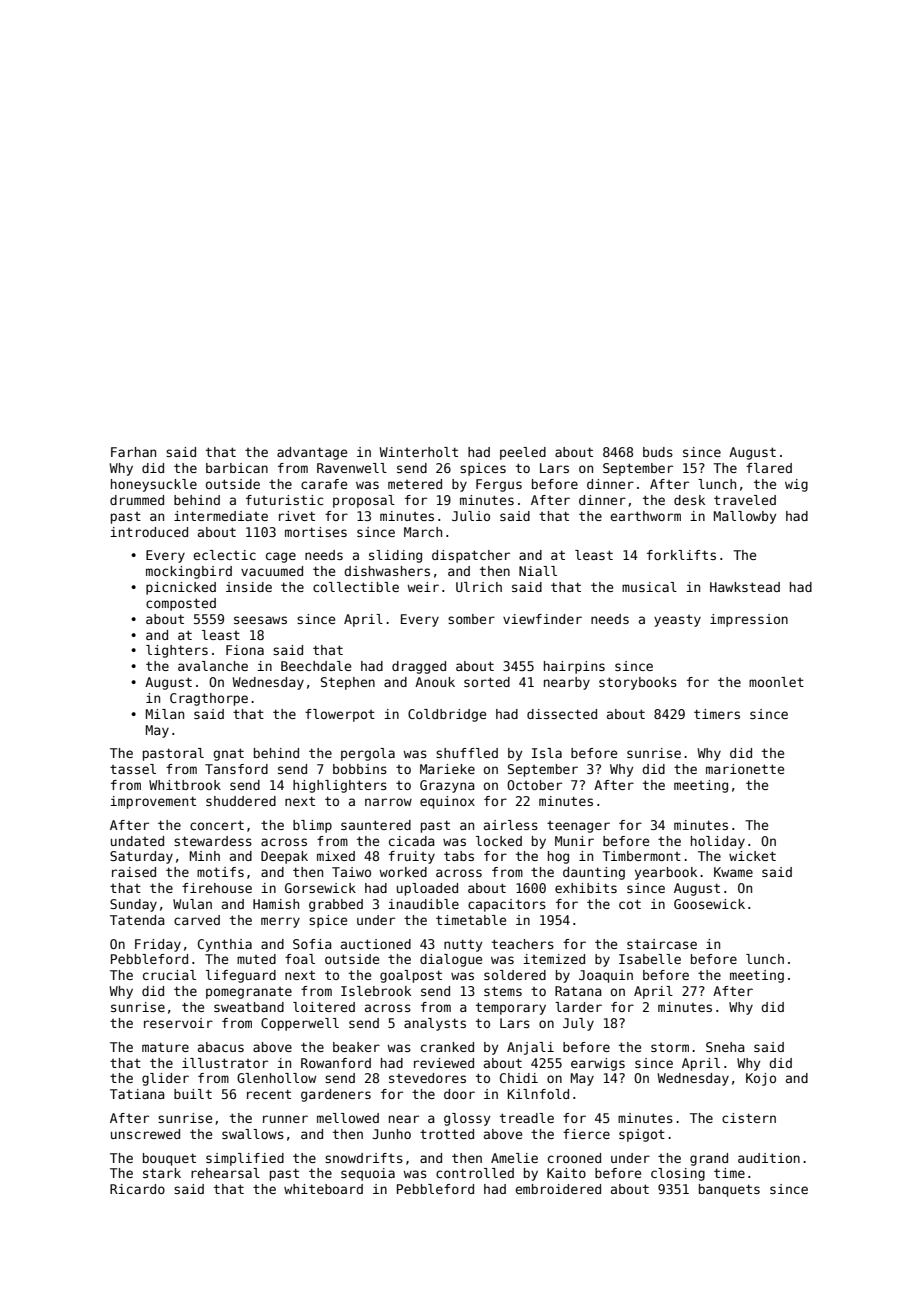 The image size is (924, 1308). Describe the element at coordinates (467, 1119) in the document. I see `glossy` at that location.
